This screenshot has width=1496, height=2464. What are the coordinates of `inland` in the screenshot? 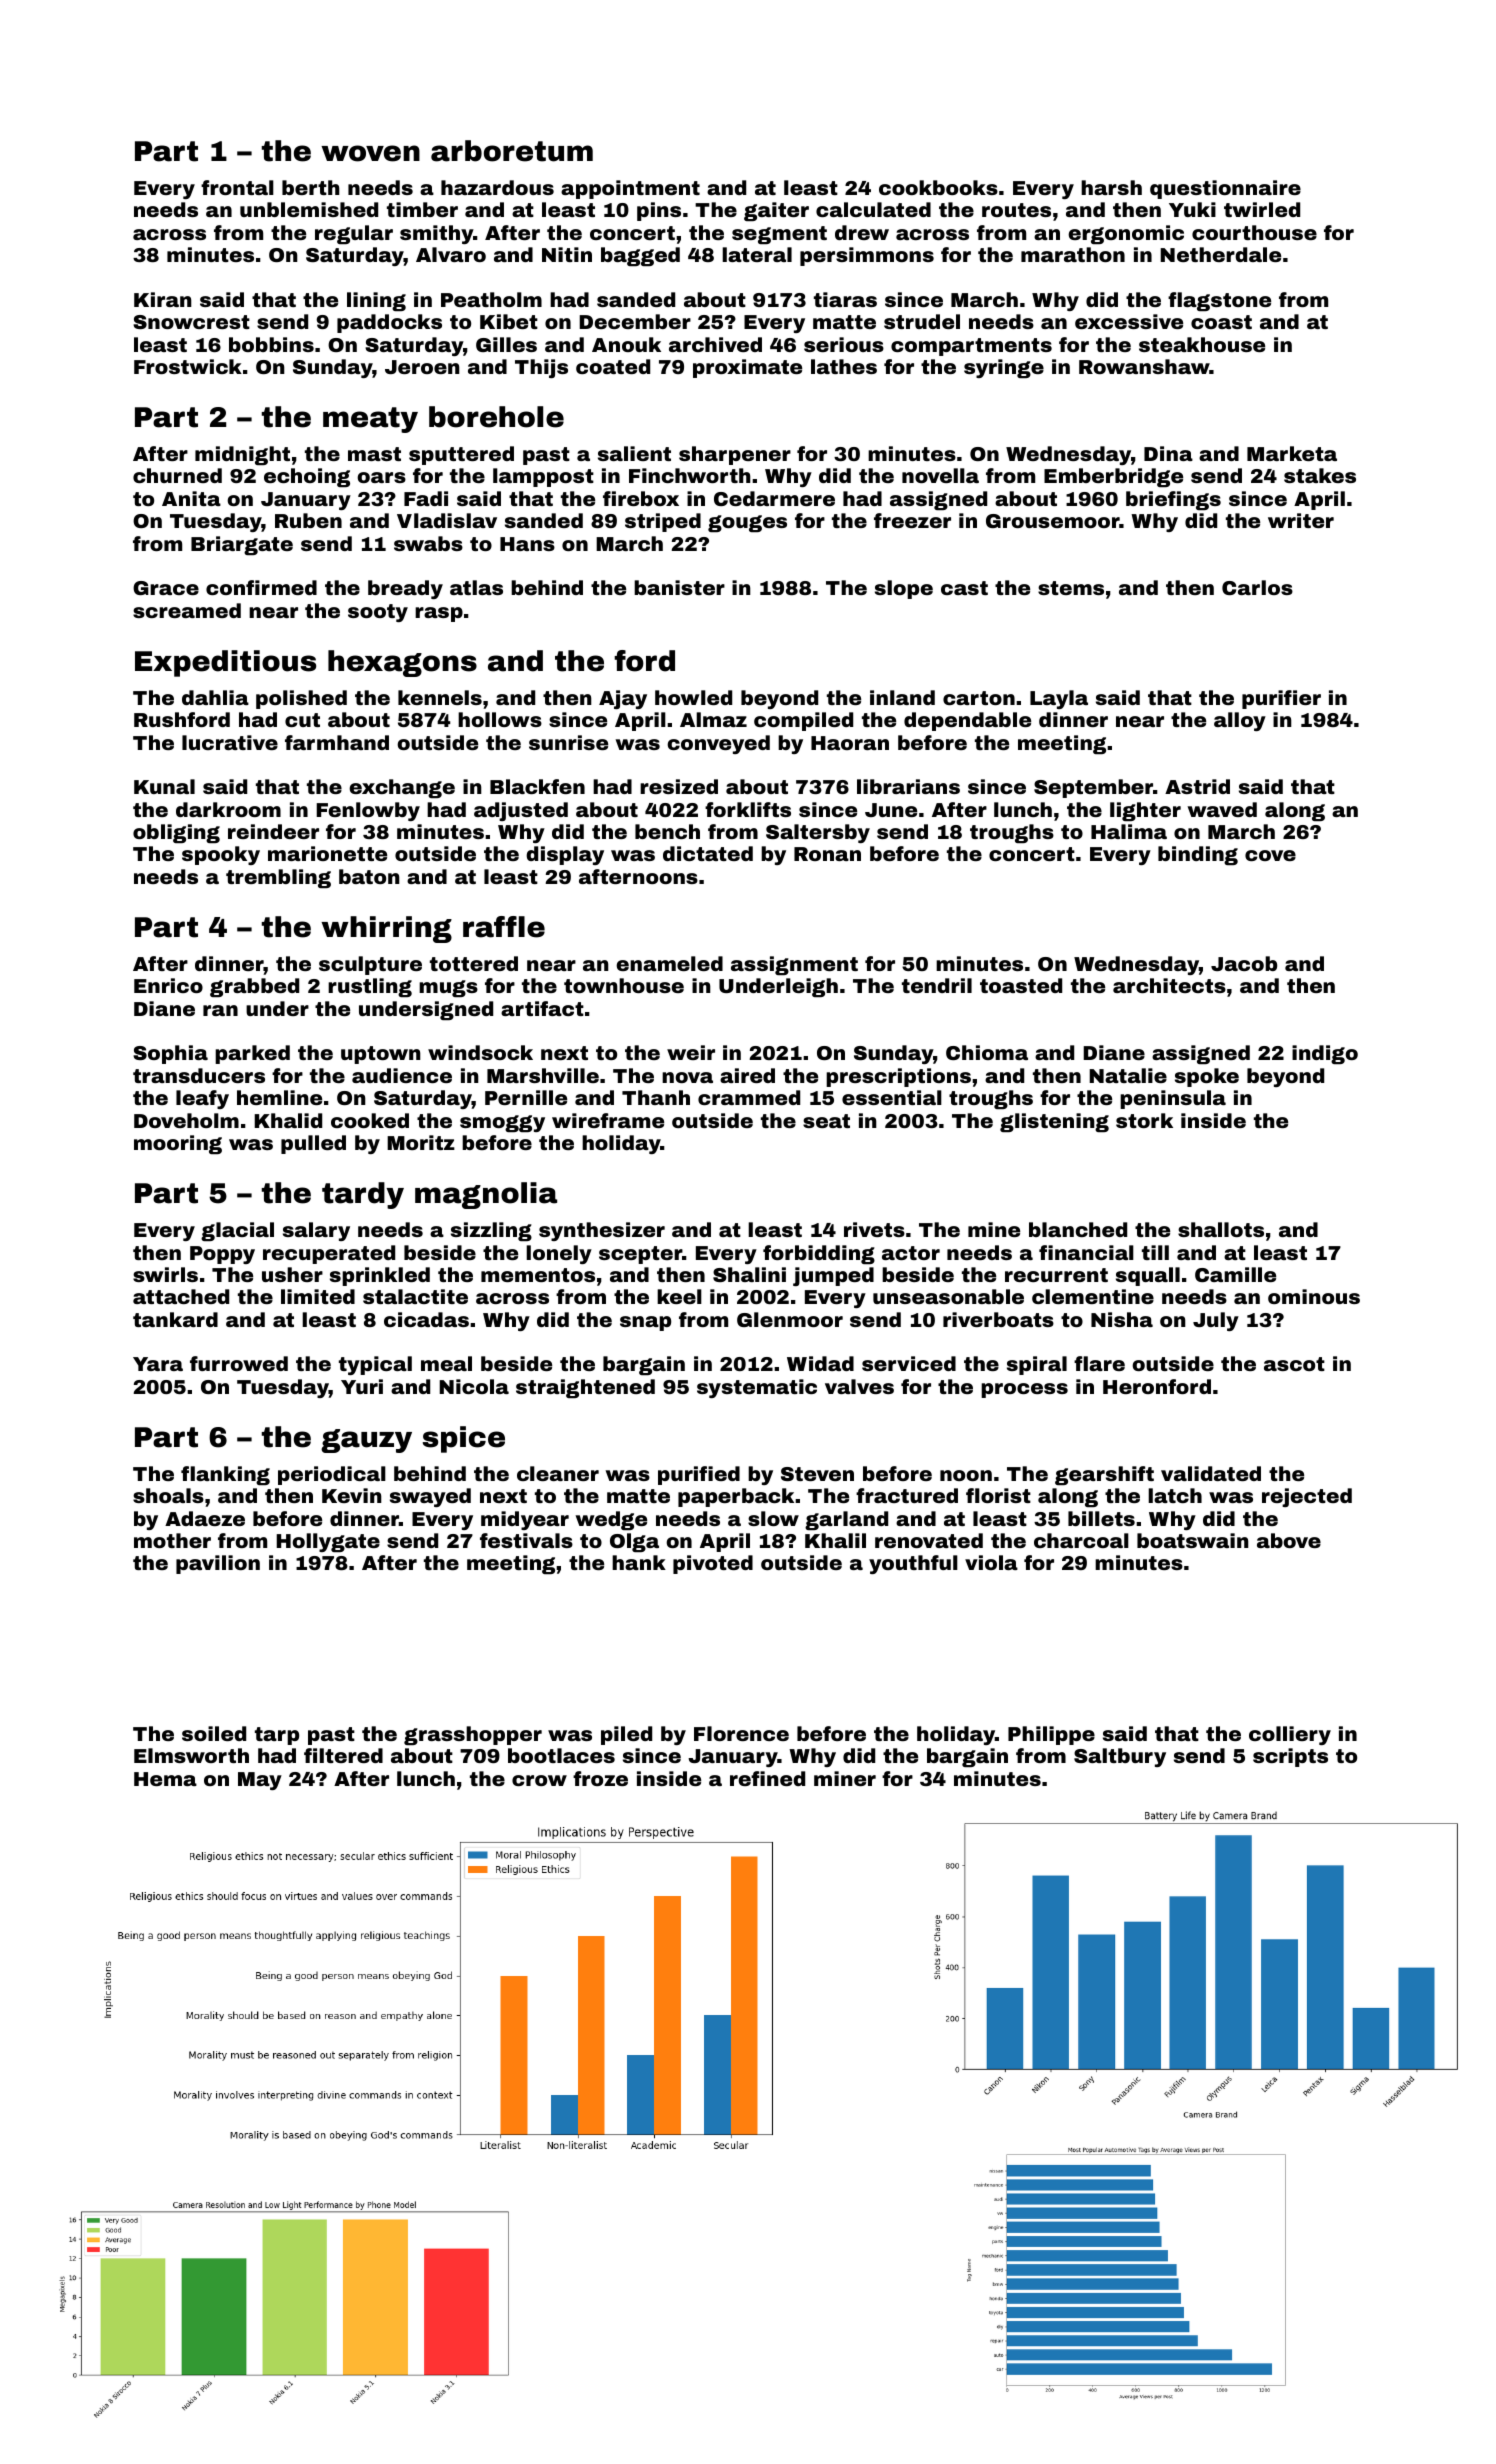 It's located at (902, 697).
